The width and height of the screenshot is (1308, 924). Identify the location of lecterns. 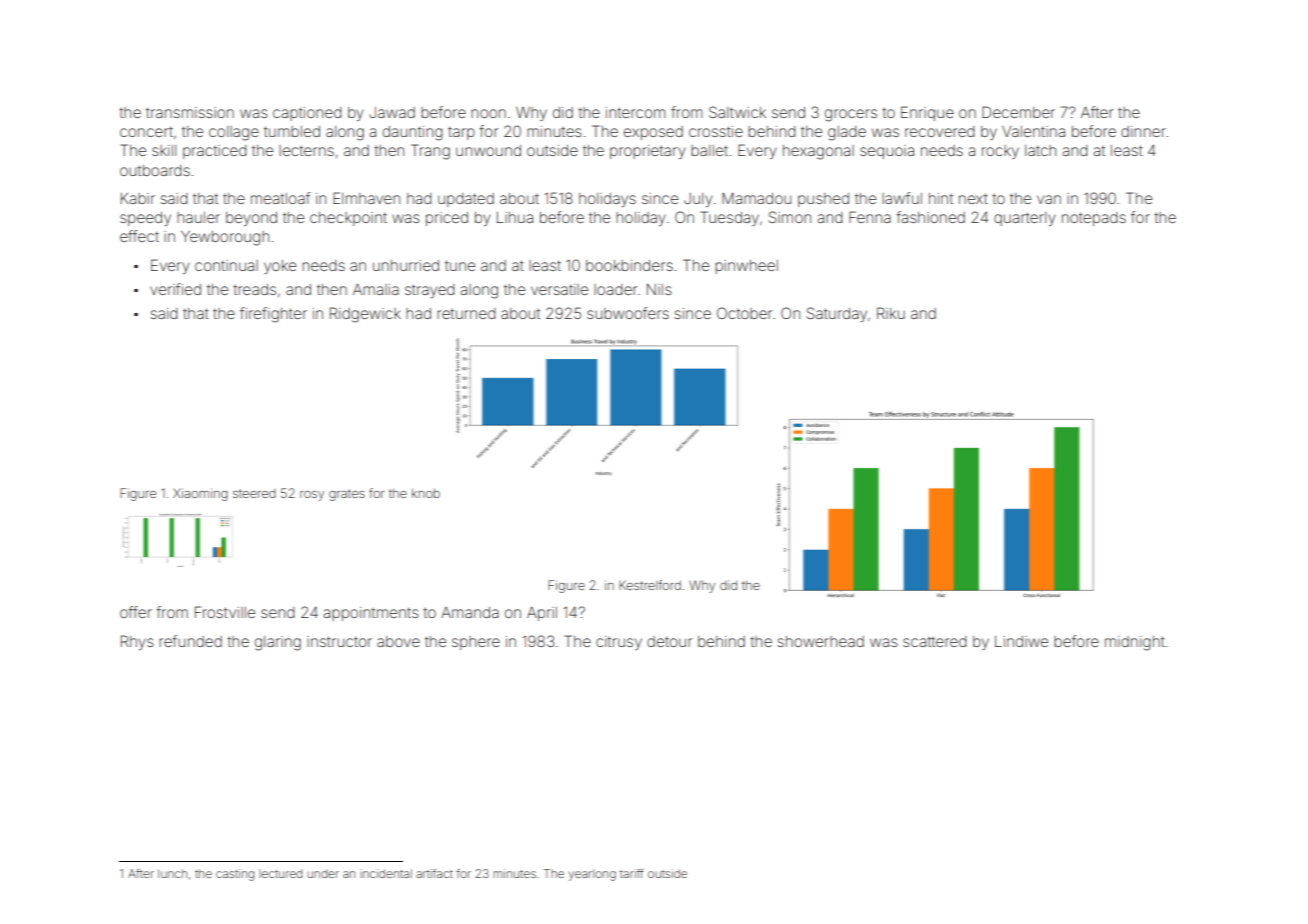
(306, 150).
